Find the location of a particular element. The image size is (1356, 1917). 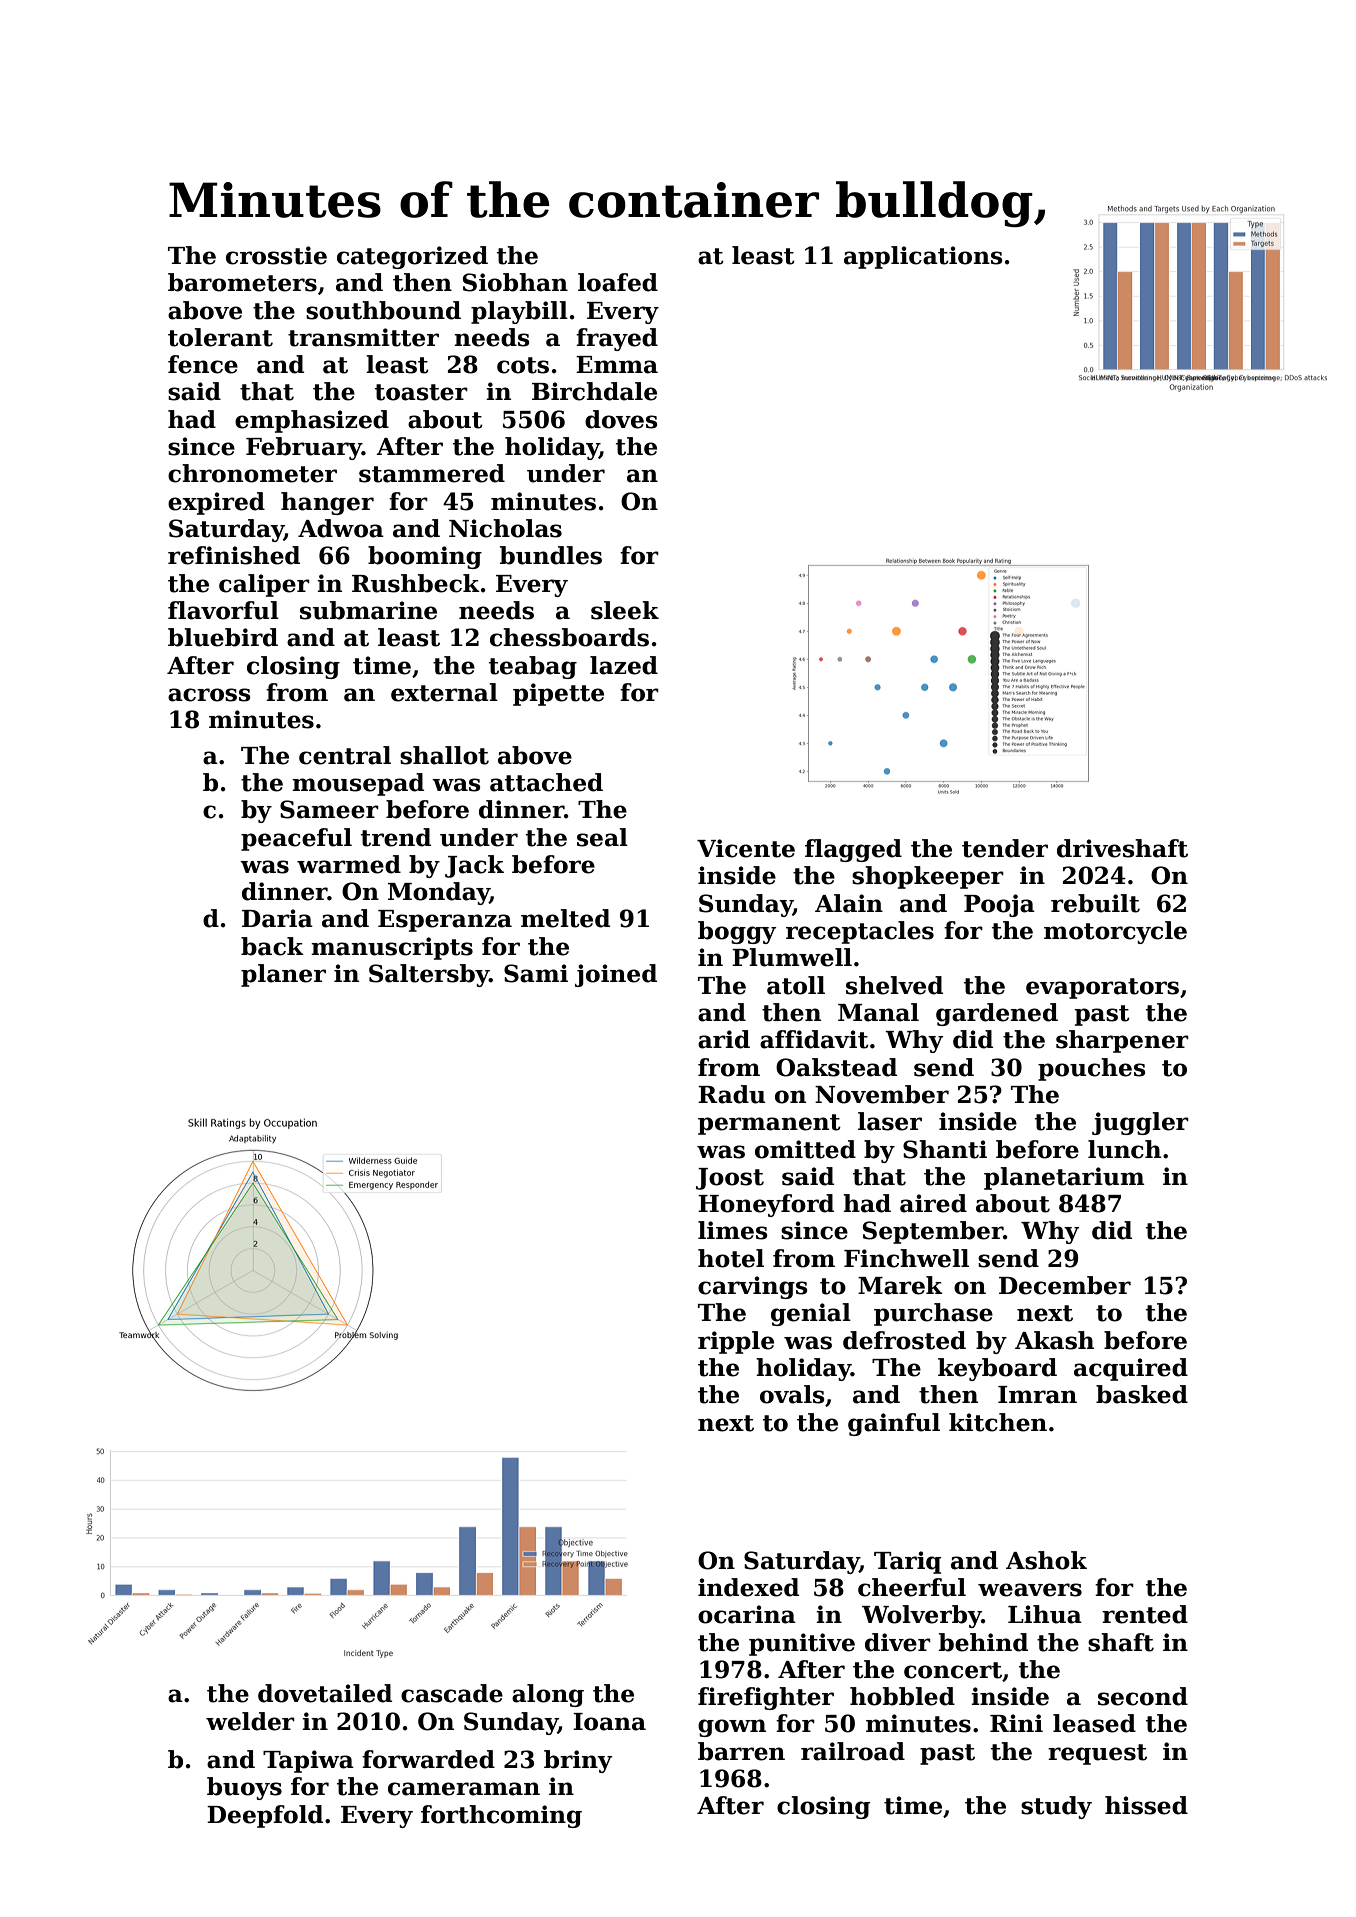

Deepfold is located at coordinates (265, 1816).
